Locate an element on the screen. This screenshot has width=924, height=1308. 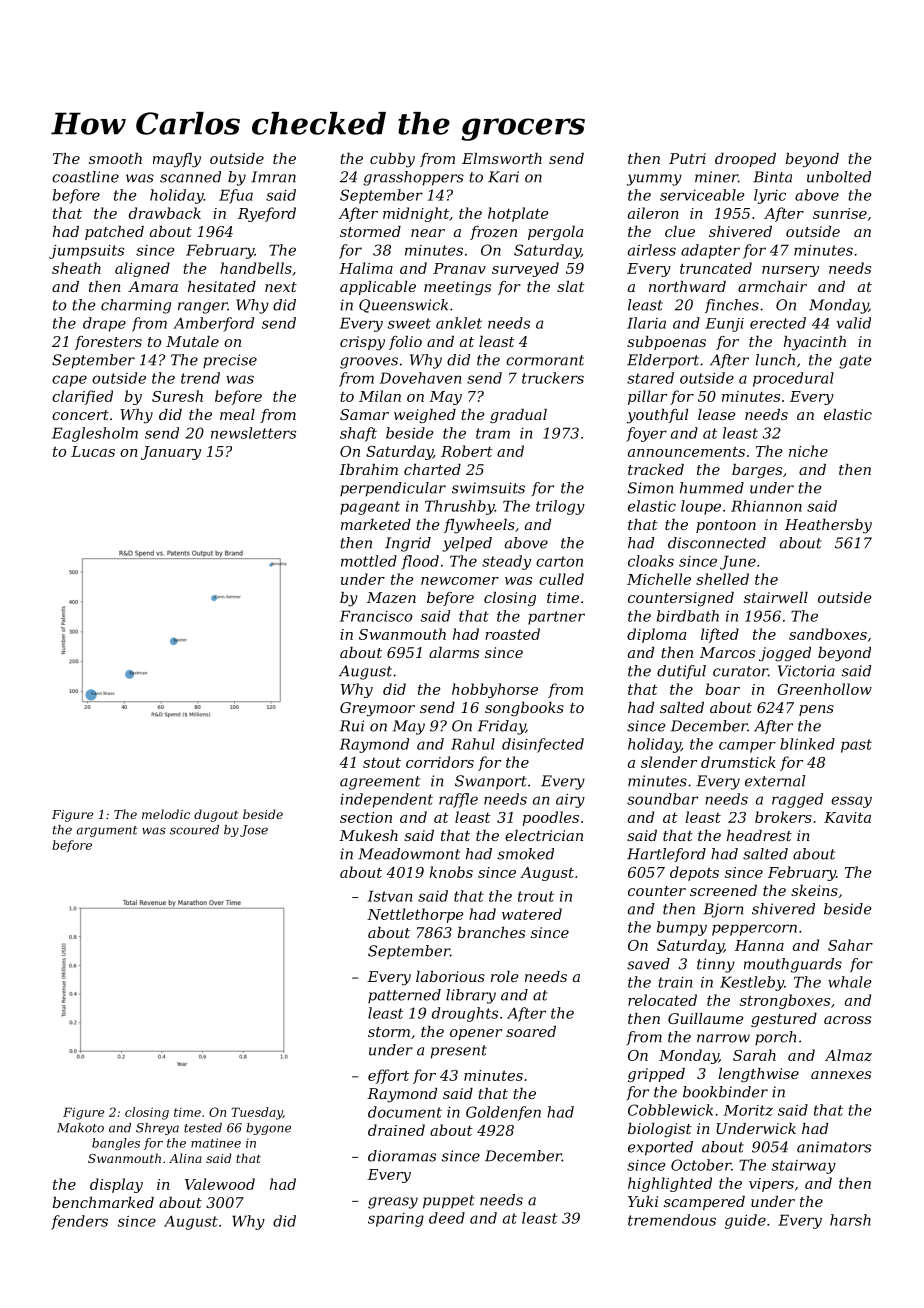
display is located at coordinates (116, 1185).
